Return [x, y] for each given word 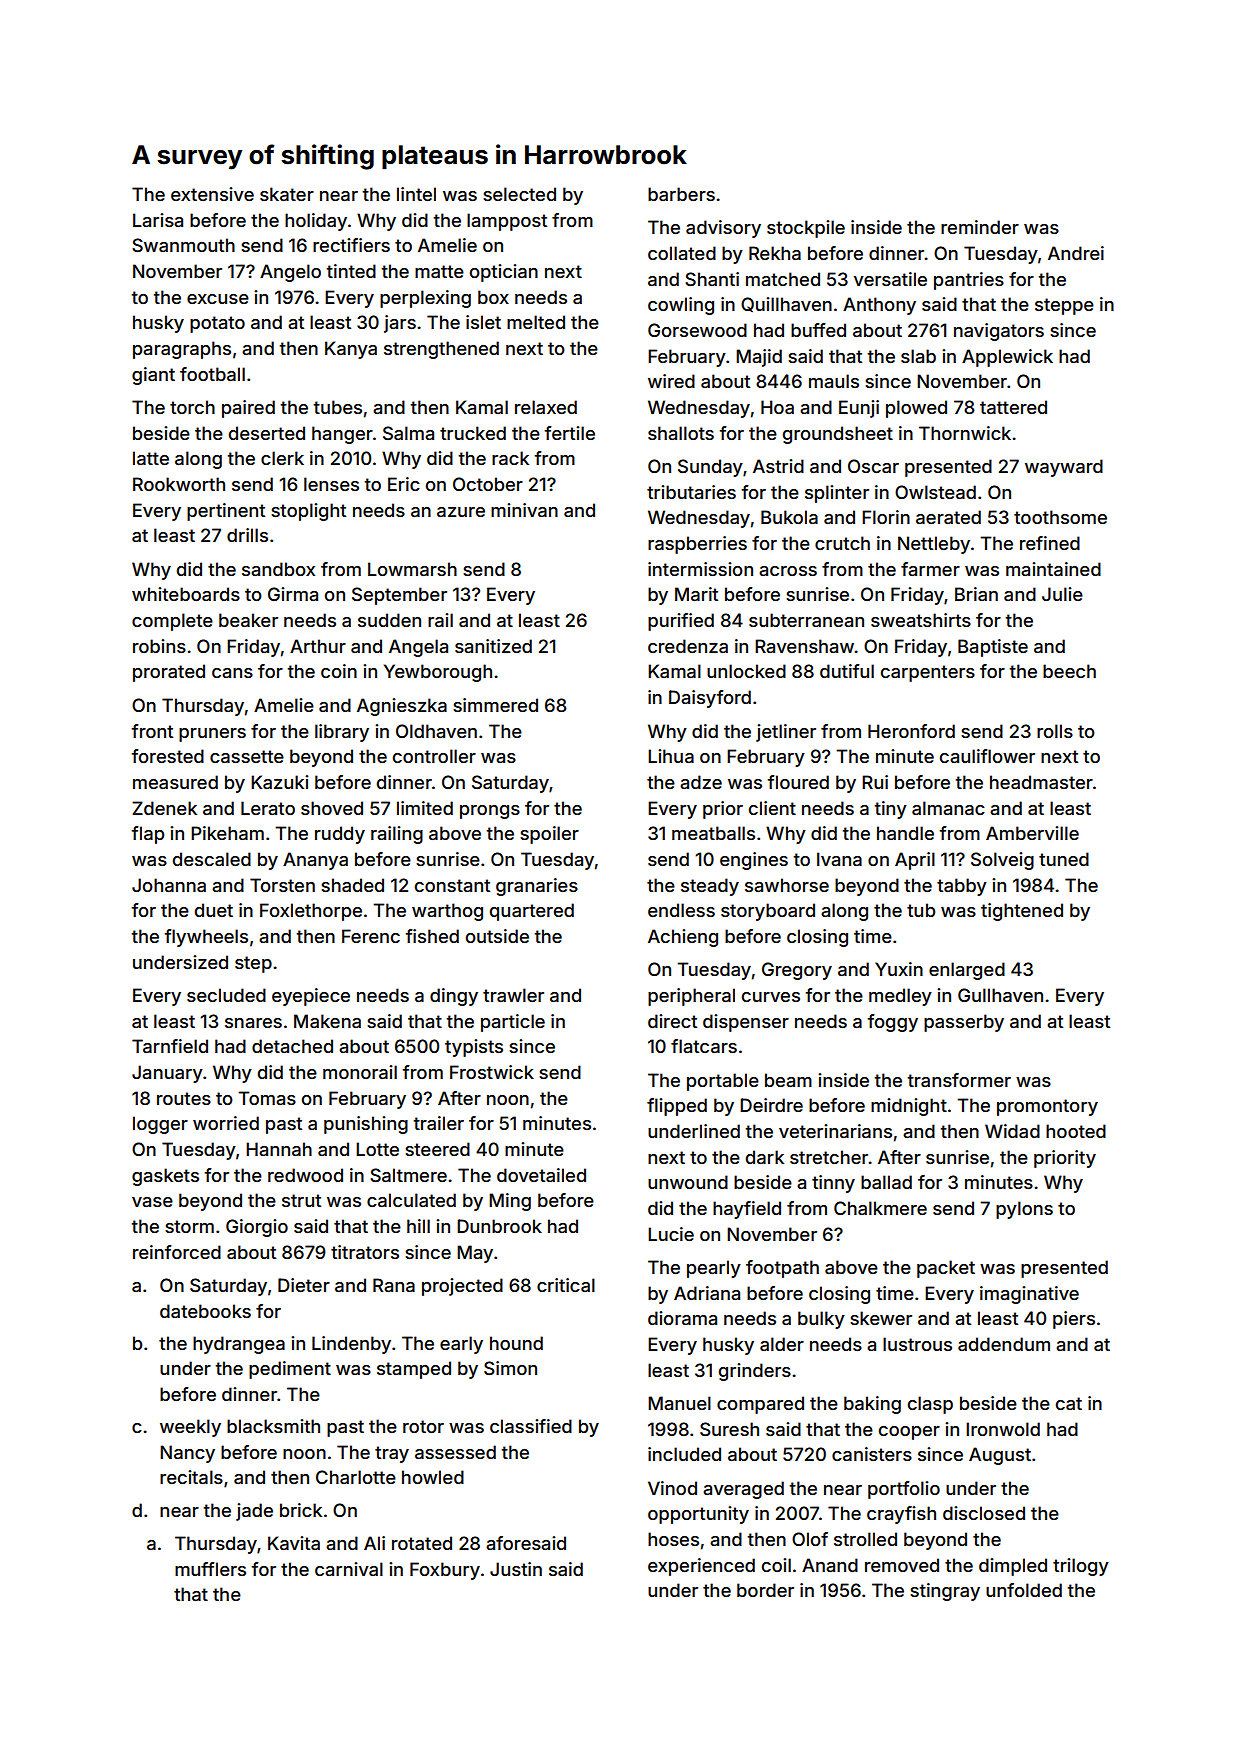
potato [217, 324]
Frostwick [492, 1072]
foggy [892, 1023]
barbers [681, 194]
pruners [212, 735]
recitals [191, 1477]
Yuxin [899, 969]
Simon [510, 1368]
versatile [890, 279]
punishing [366, 1125]
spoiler [549, 835]
